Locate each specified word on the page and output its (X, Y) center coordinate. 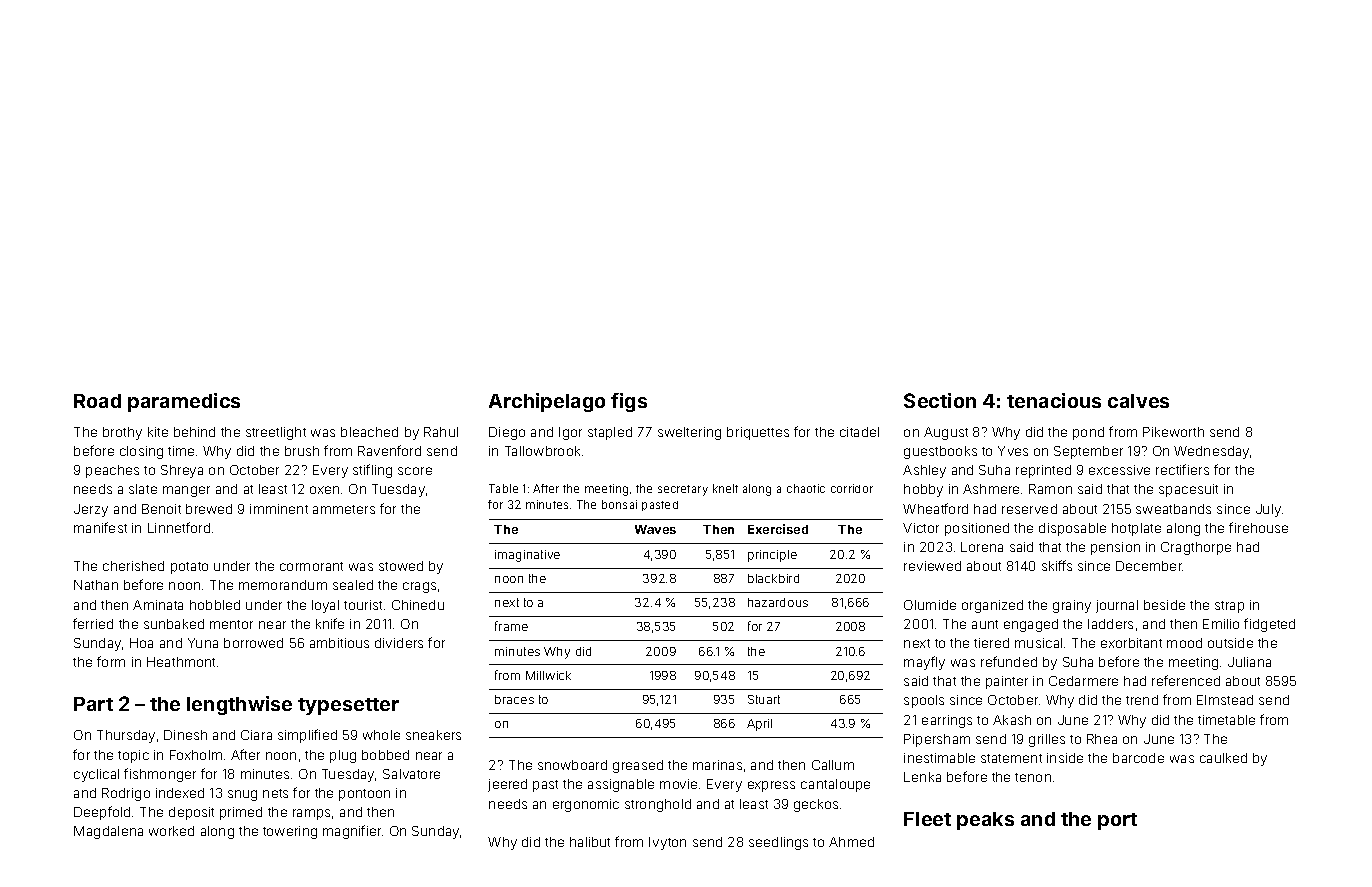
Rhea (1102, 739)
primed (241, 813)
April (759, 725)
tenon (1033, 777)
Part (93, 704)
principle (772, 556)
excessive (1119, 470)
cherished (133, 566)
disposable (1072, 529)
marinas (717, 765)
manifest (100, 527)
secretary (683, 490)
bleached (369, 432)
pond (1088, 433)
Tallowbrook (542, 451)
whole (381, 735)
